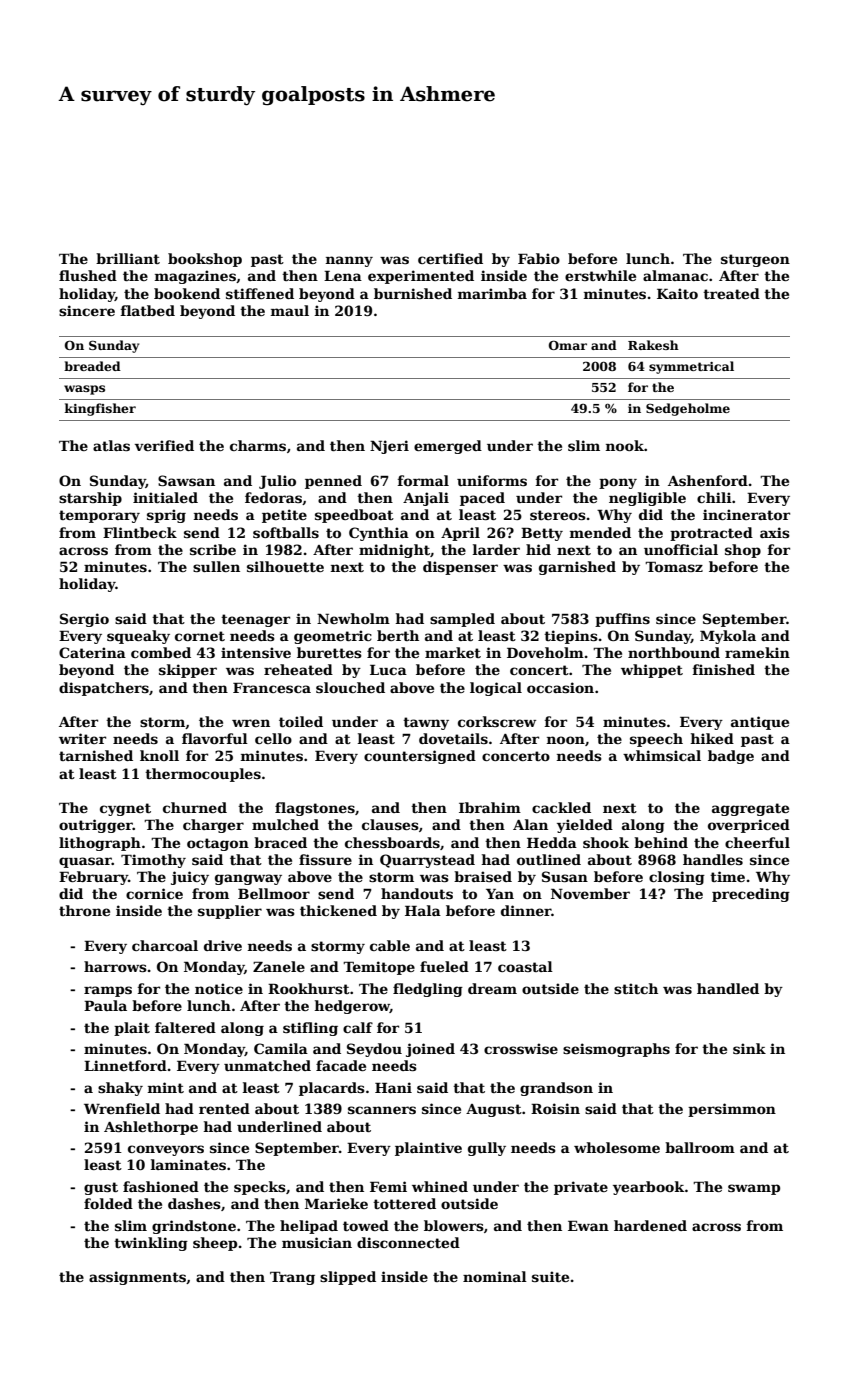 The image size is (849, 1400). Describe the element at coordinates (552, 842) in the screenshot. I see `Hedda` at that location.
